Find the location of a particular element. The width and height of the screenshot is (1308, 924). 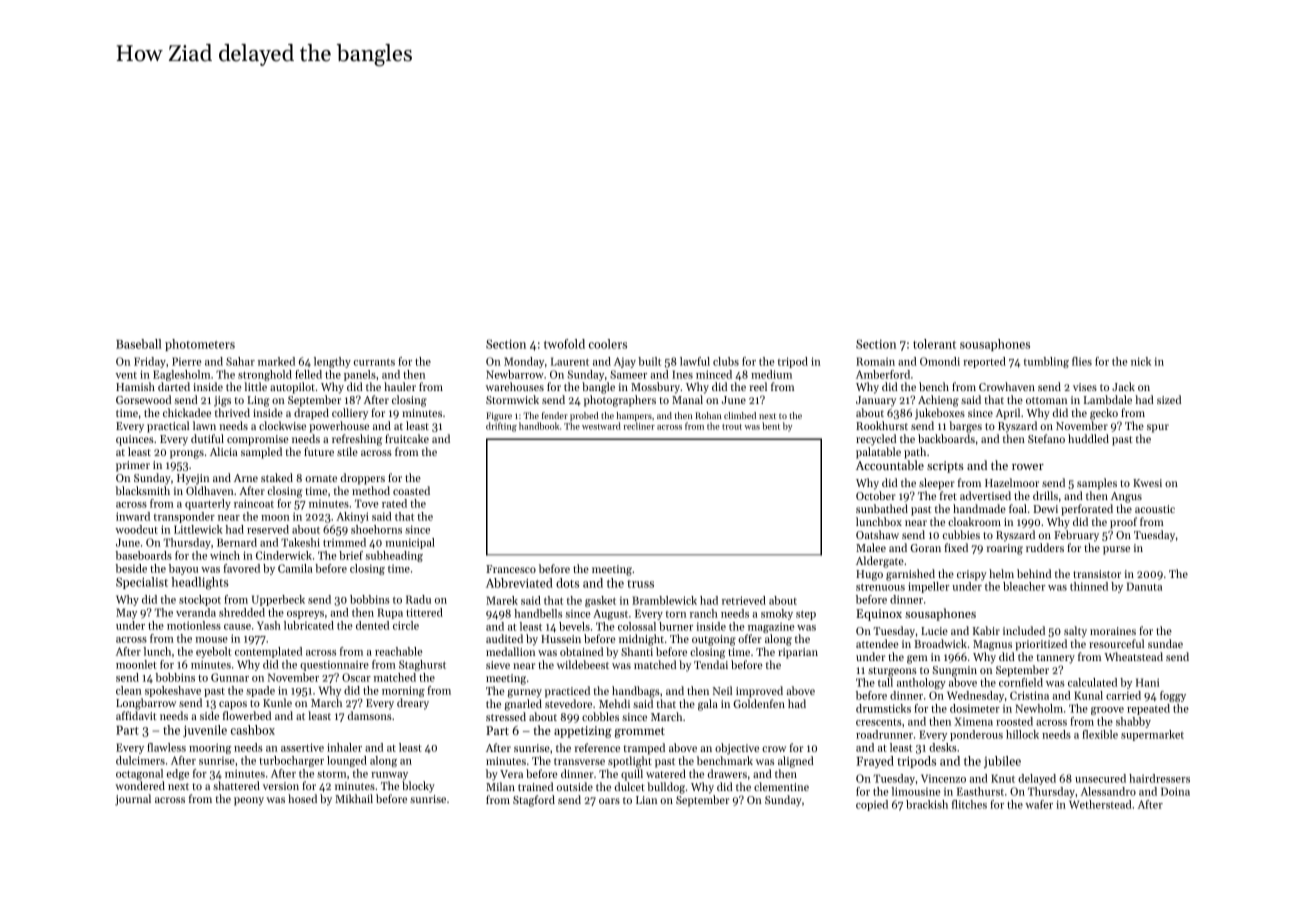

felled is located at coordinates (308, 374).
